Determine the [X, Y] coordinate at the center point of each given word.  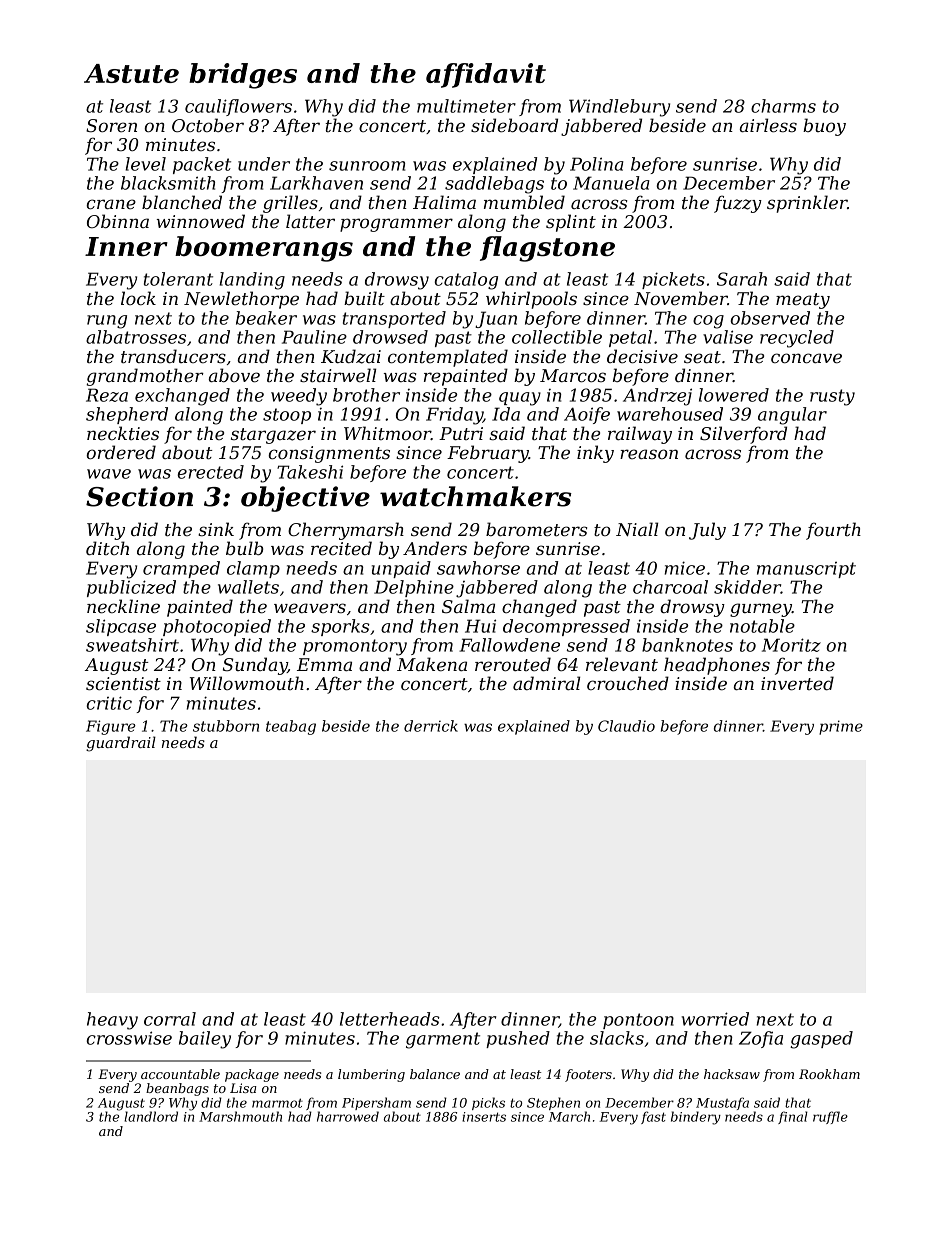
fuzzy [738, 204]
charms [783, 106]
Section [139, 496]
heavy [112, 1021]
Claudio [626, 726]
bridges [243, 76]
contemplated [448, 358]
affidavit [486, 75]
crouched [628, 683]
